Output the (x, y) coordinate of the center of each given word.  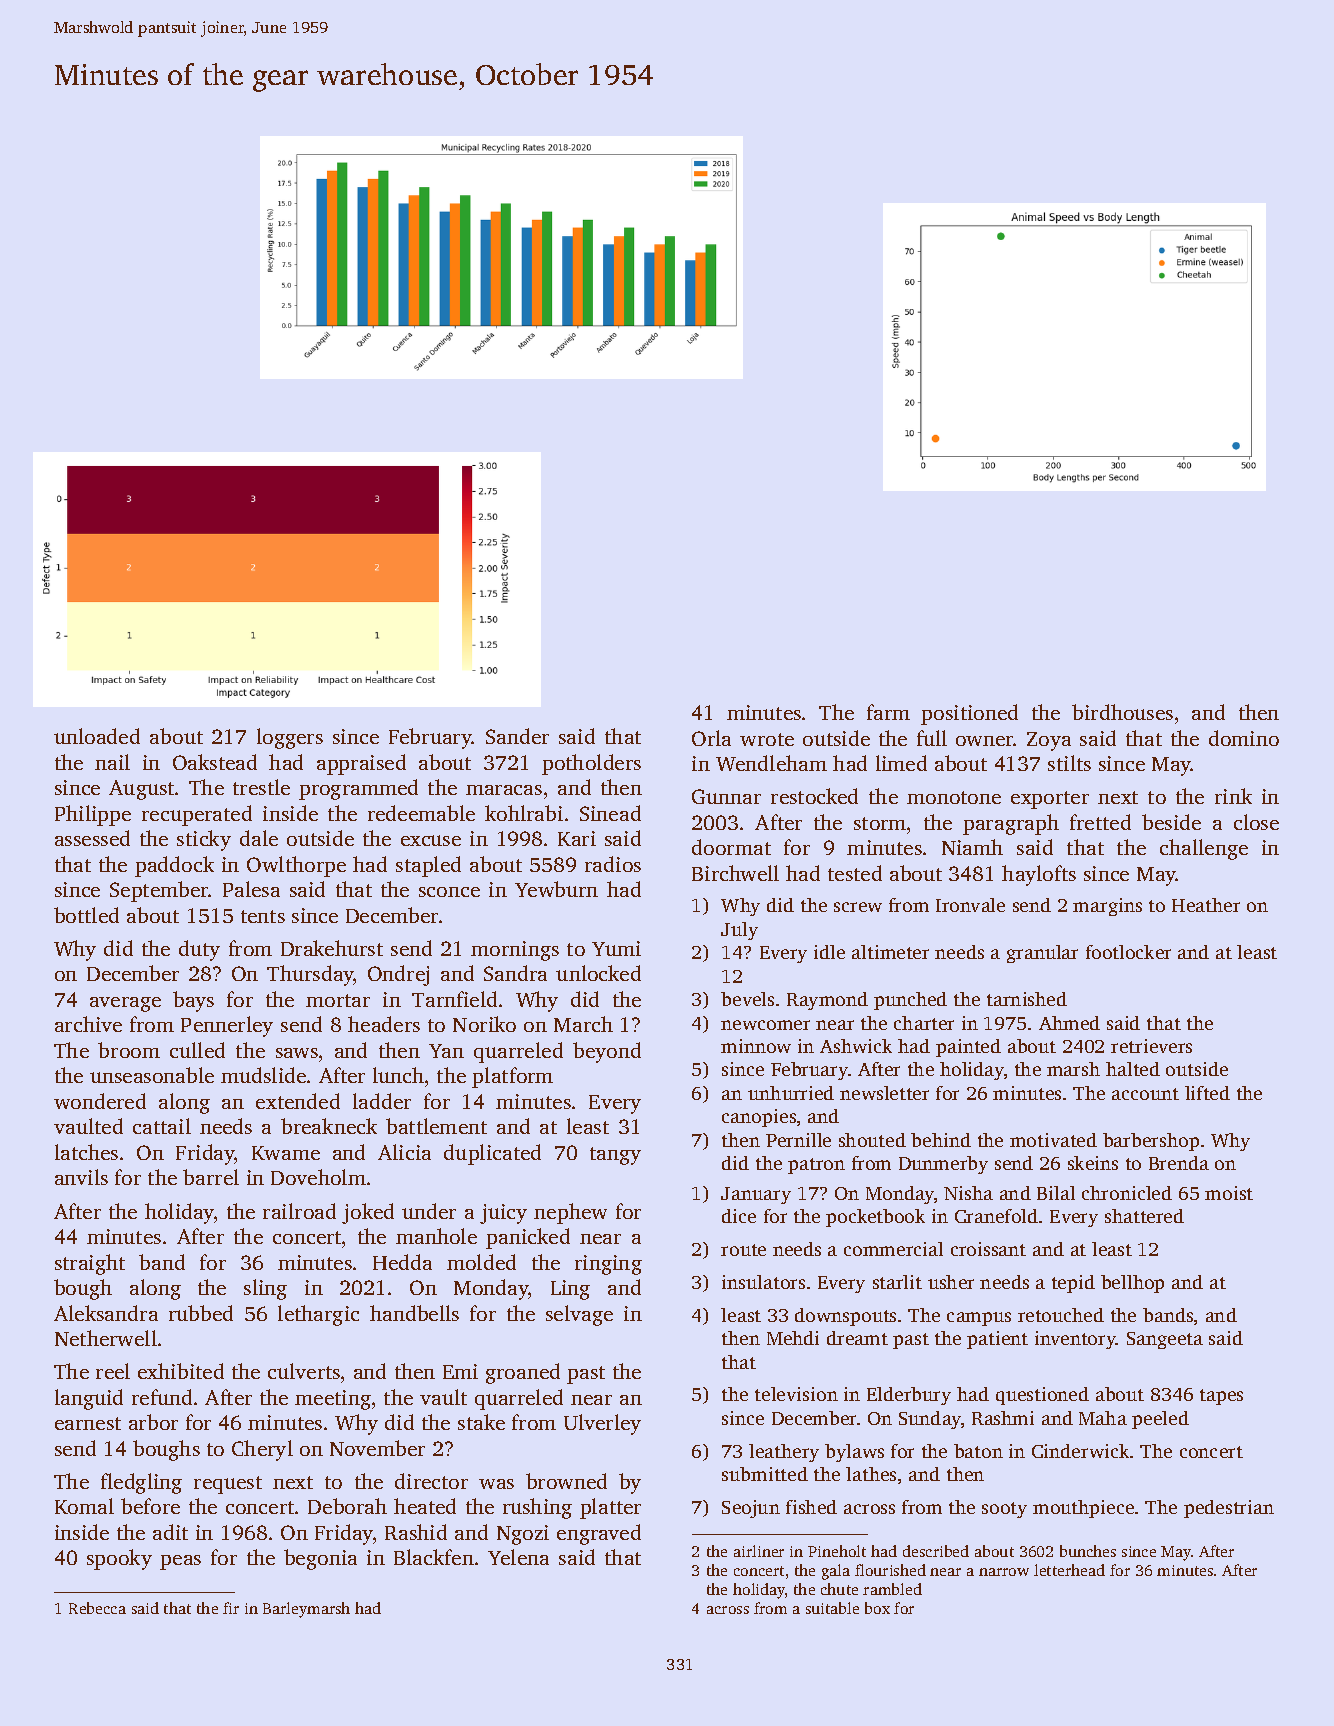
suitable (832, 1608)
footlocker (1128, 952)
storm (880, 823)
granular (1042, 954)
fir (231, 1608)
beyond (607, 1052)
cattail (162, 1126)
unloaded (97, 736)
